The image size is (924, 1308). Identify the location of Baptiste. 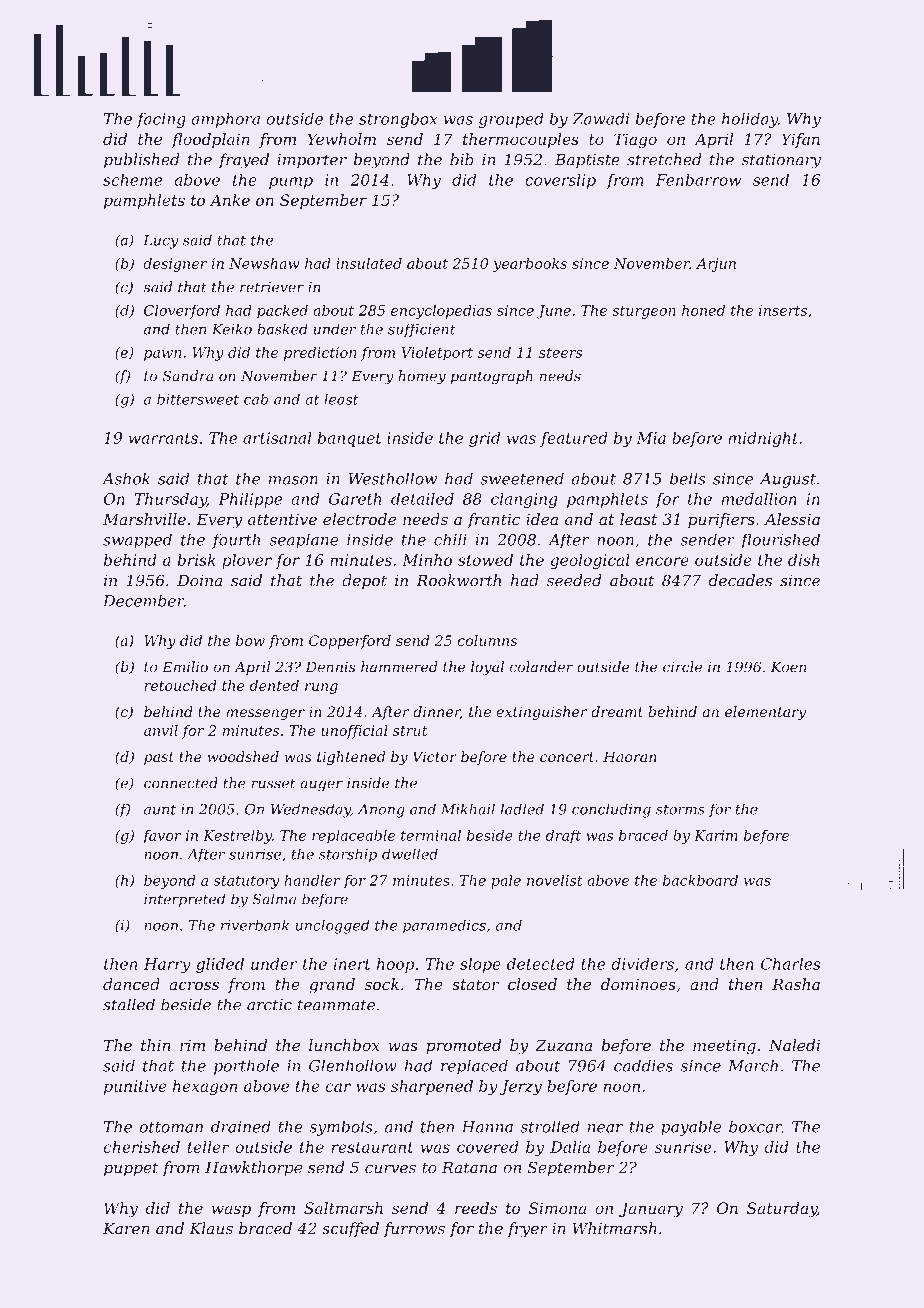
(587, 161).
